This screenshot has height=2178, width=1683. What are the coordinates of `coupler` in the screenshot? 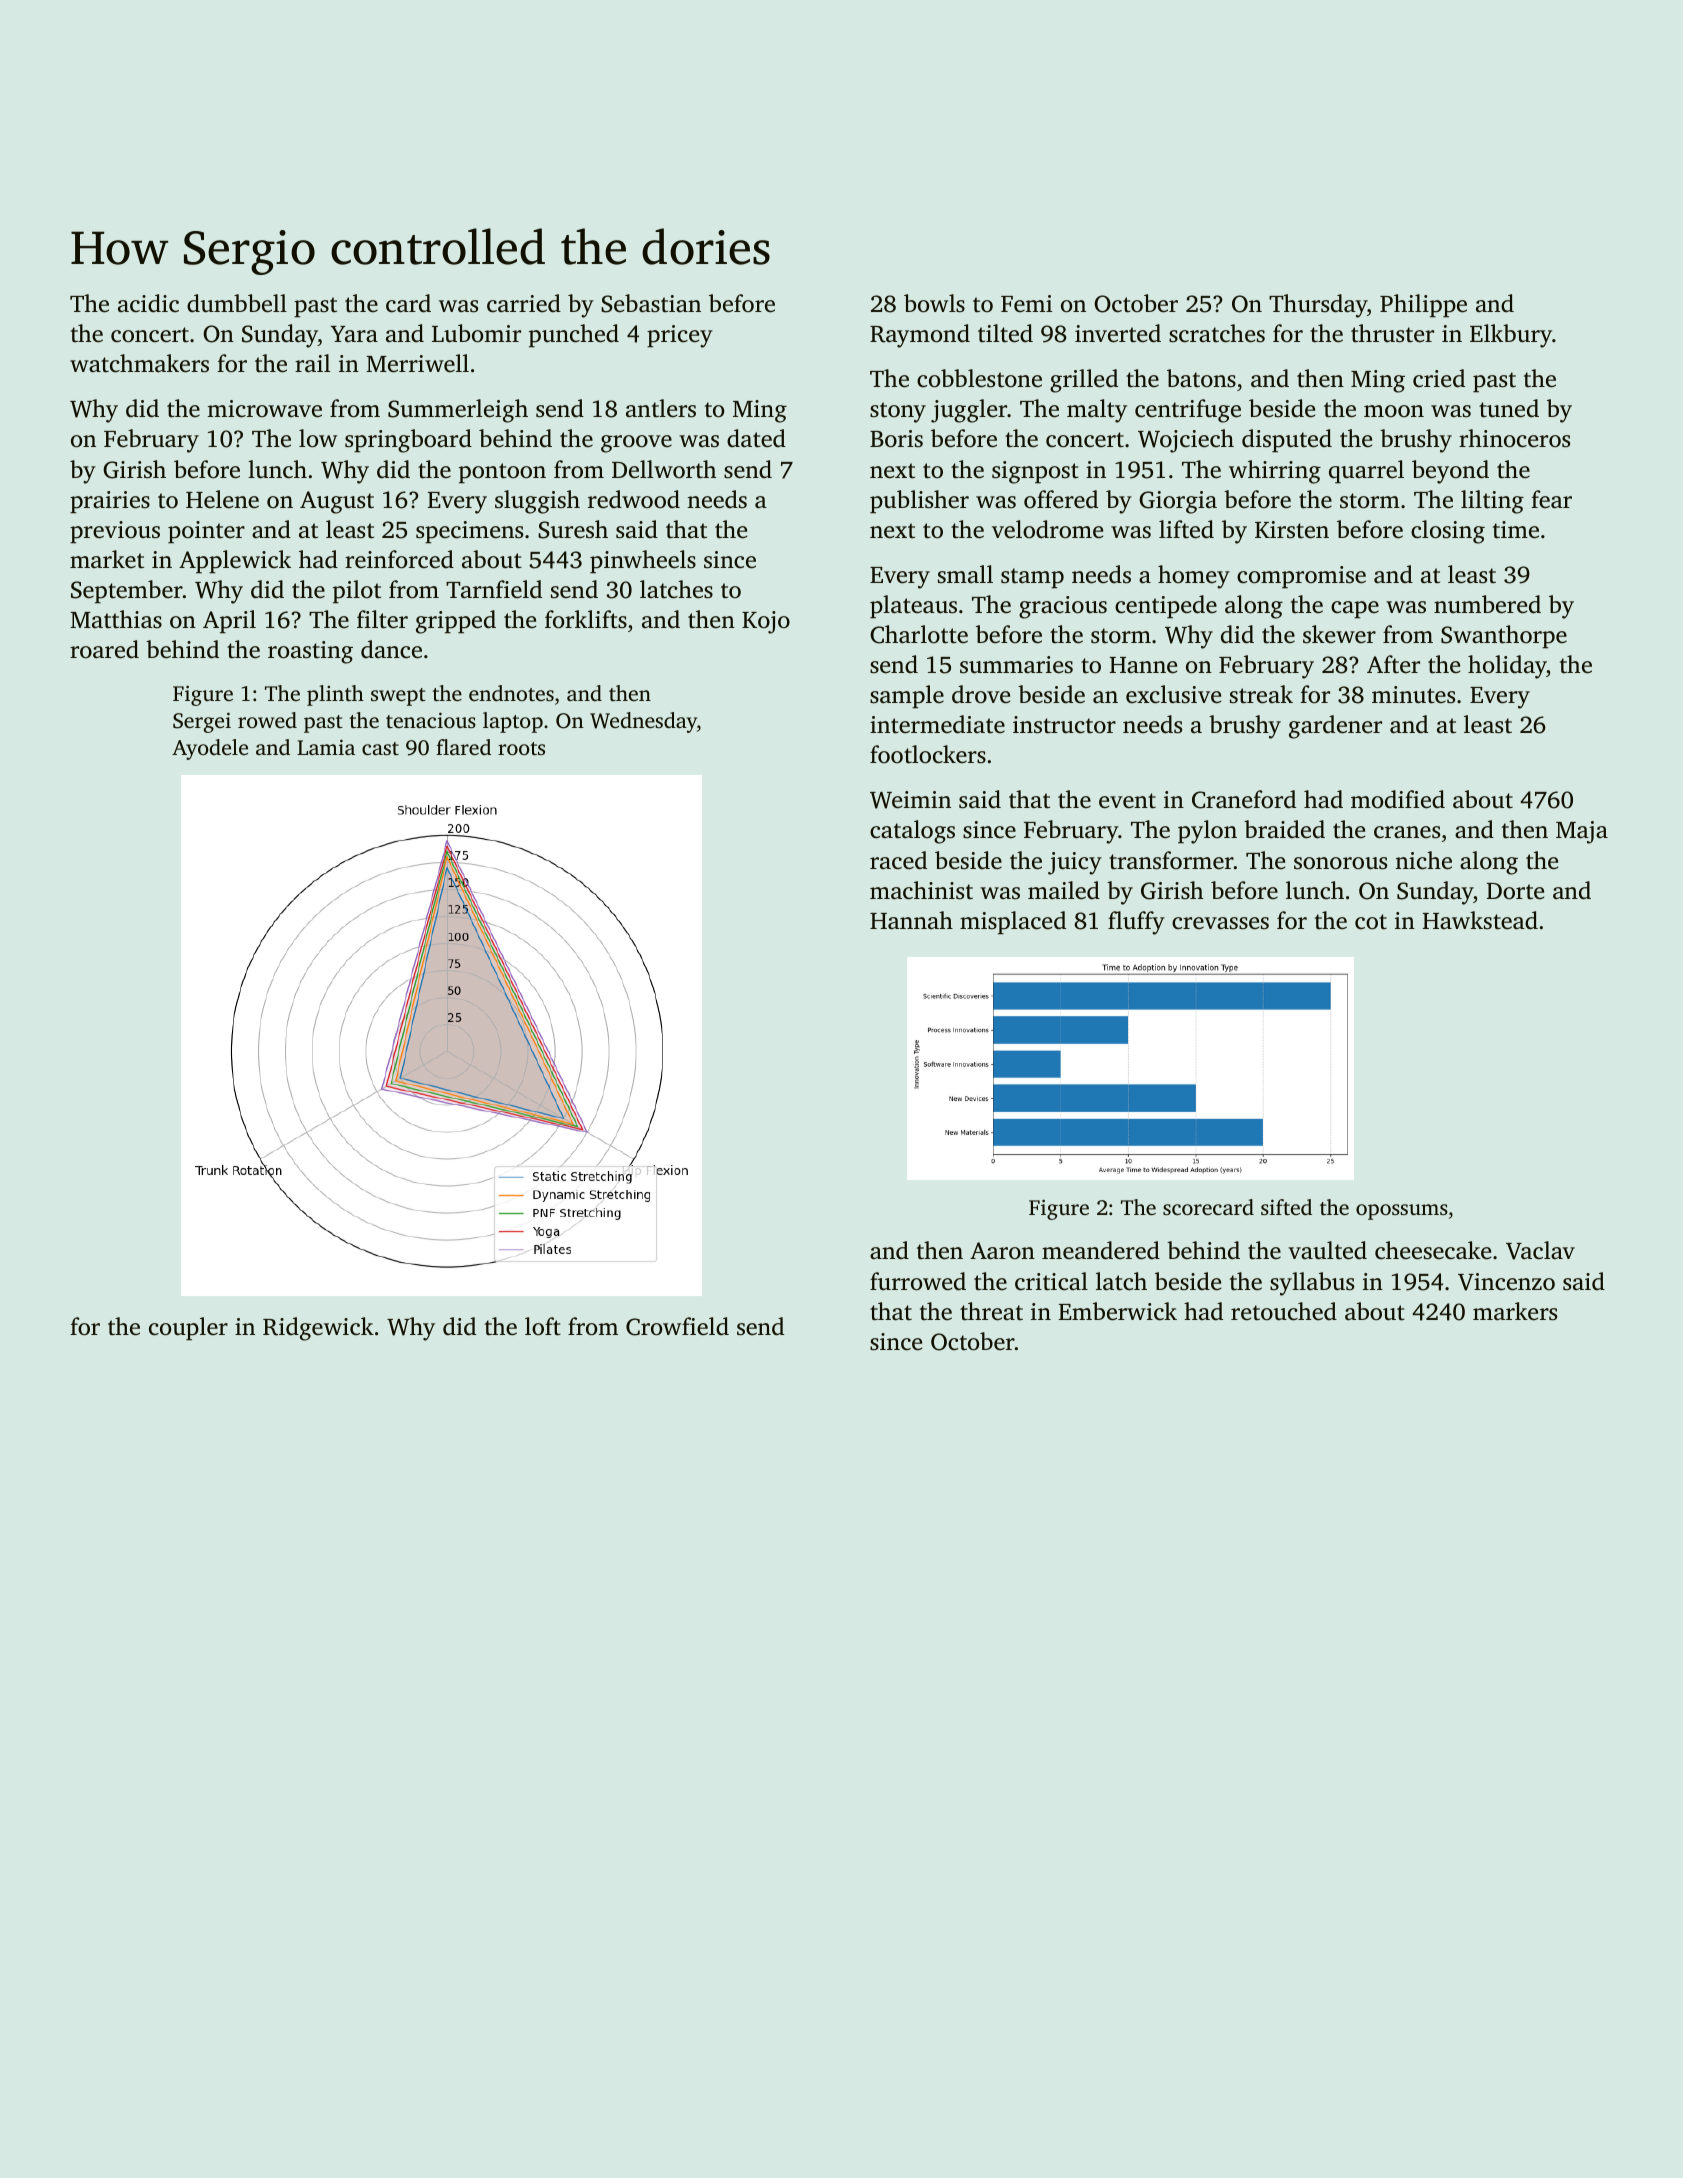 It's located at (188, 1329).
